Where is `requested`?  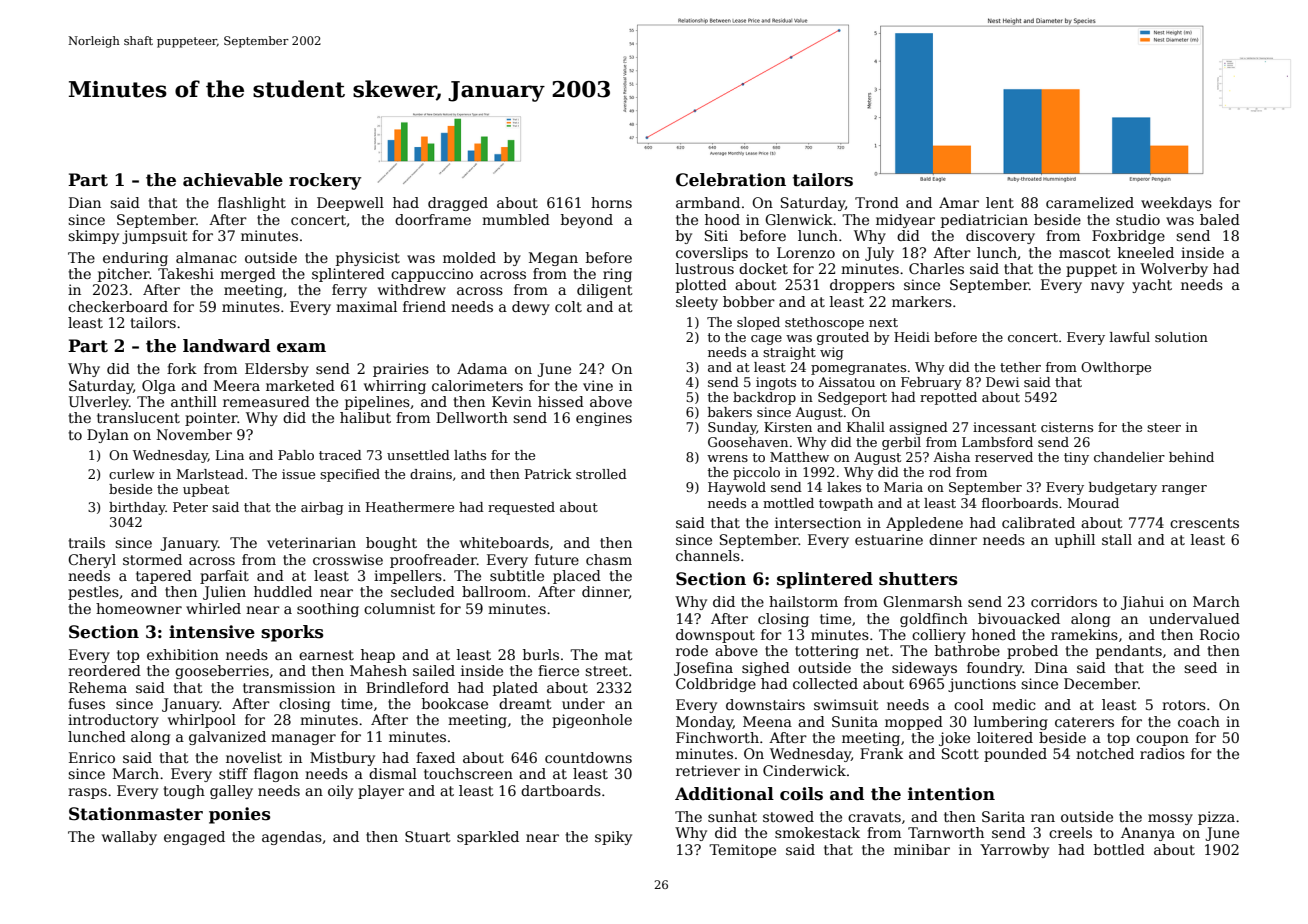 requested is located at coordinates (521, 508).
